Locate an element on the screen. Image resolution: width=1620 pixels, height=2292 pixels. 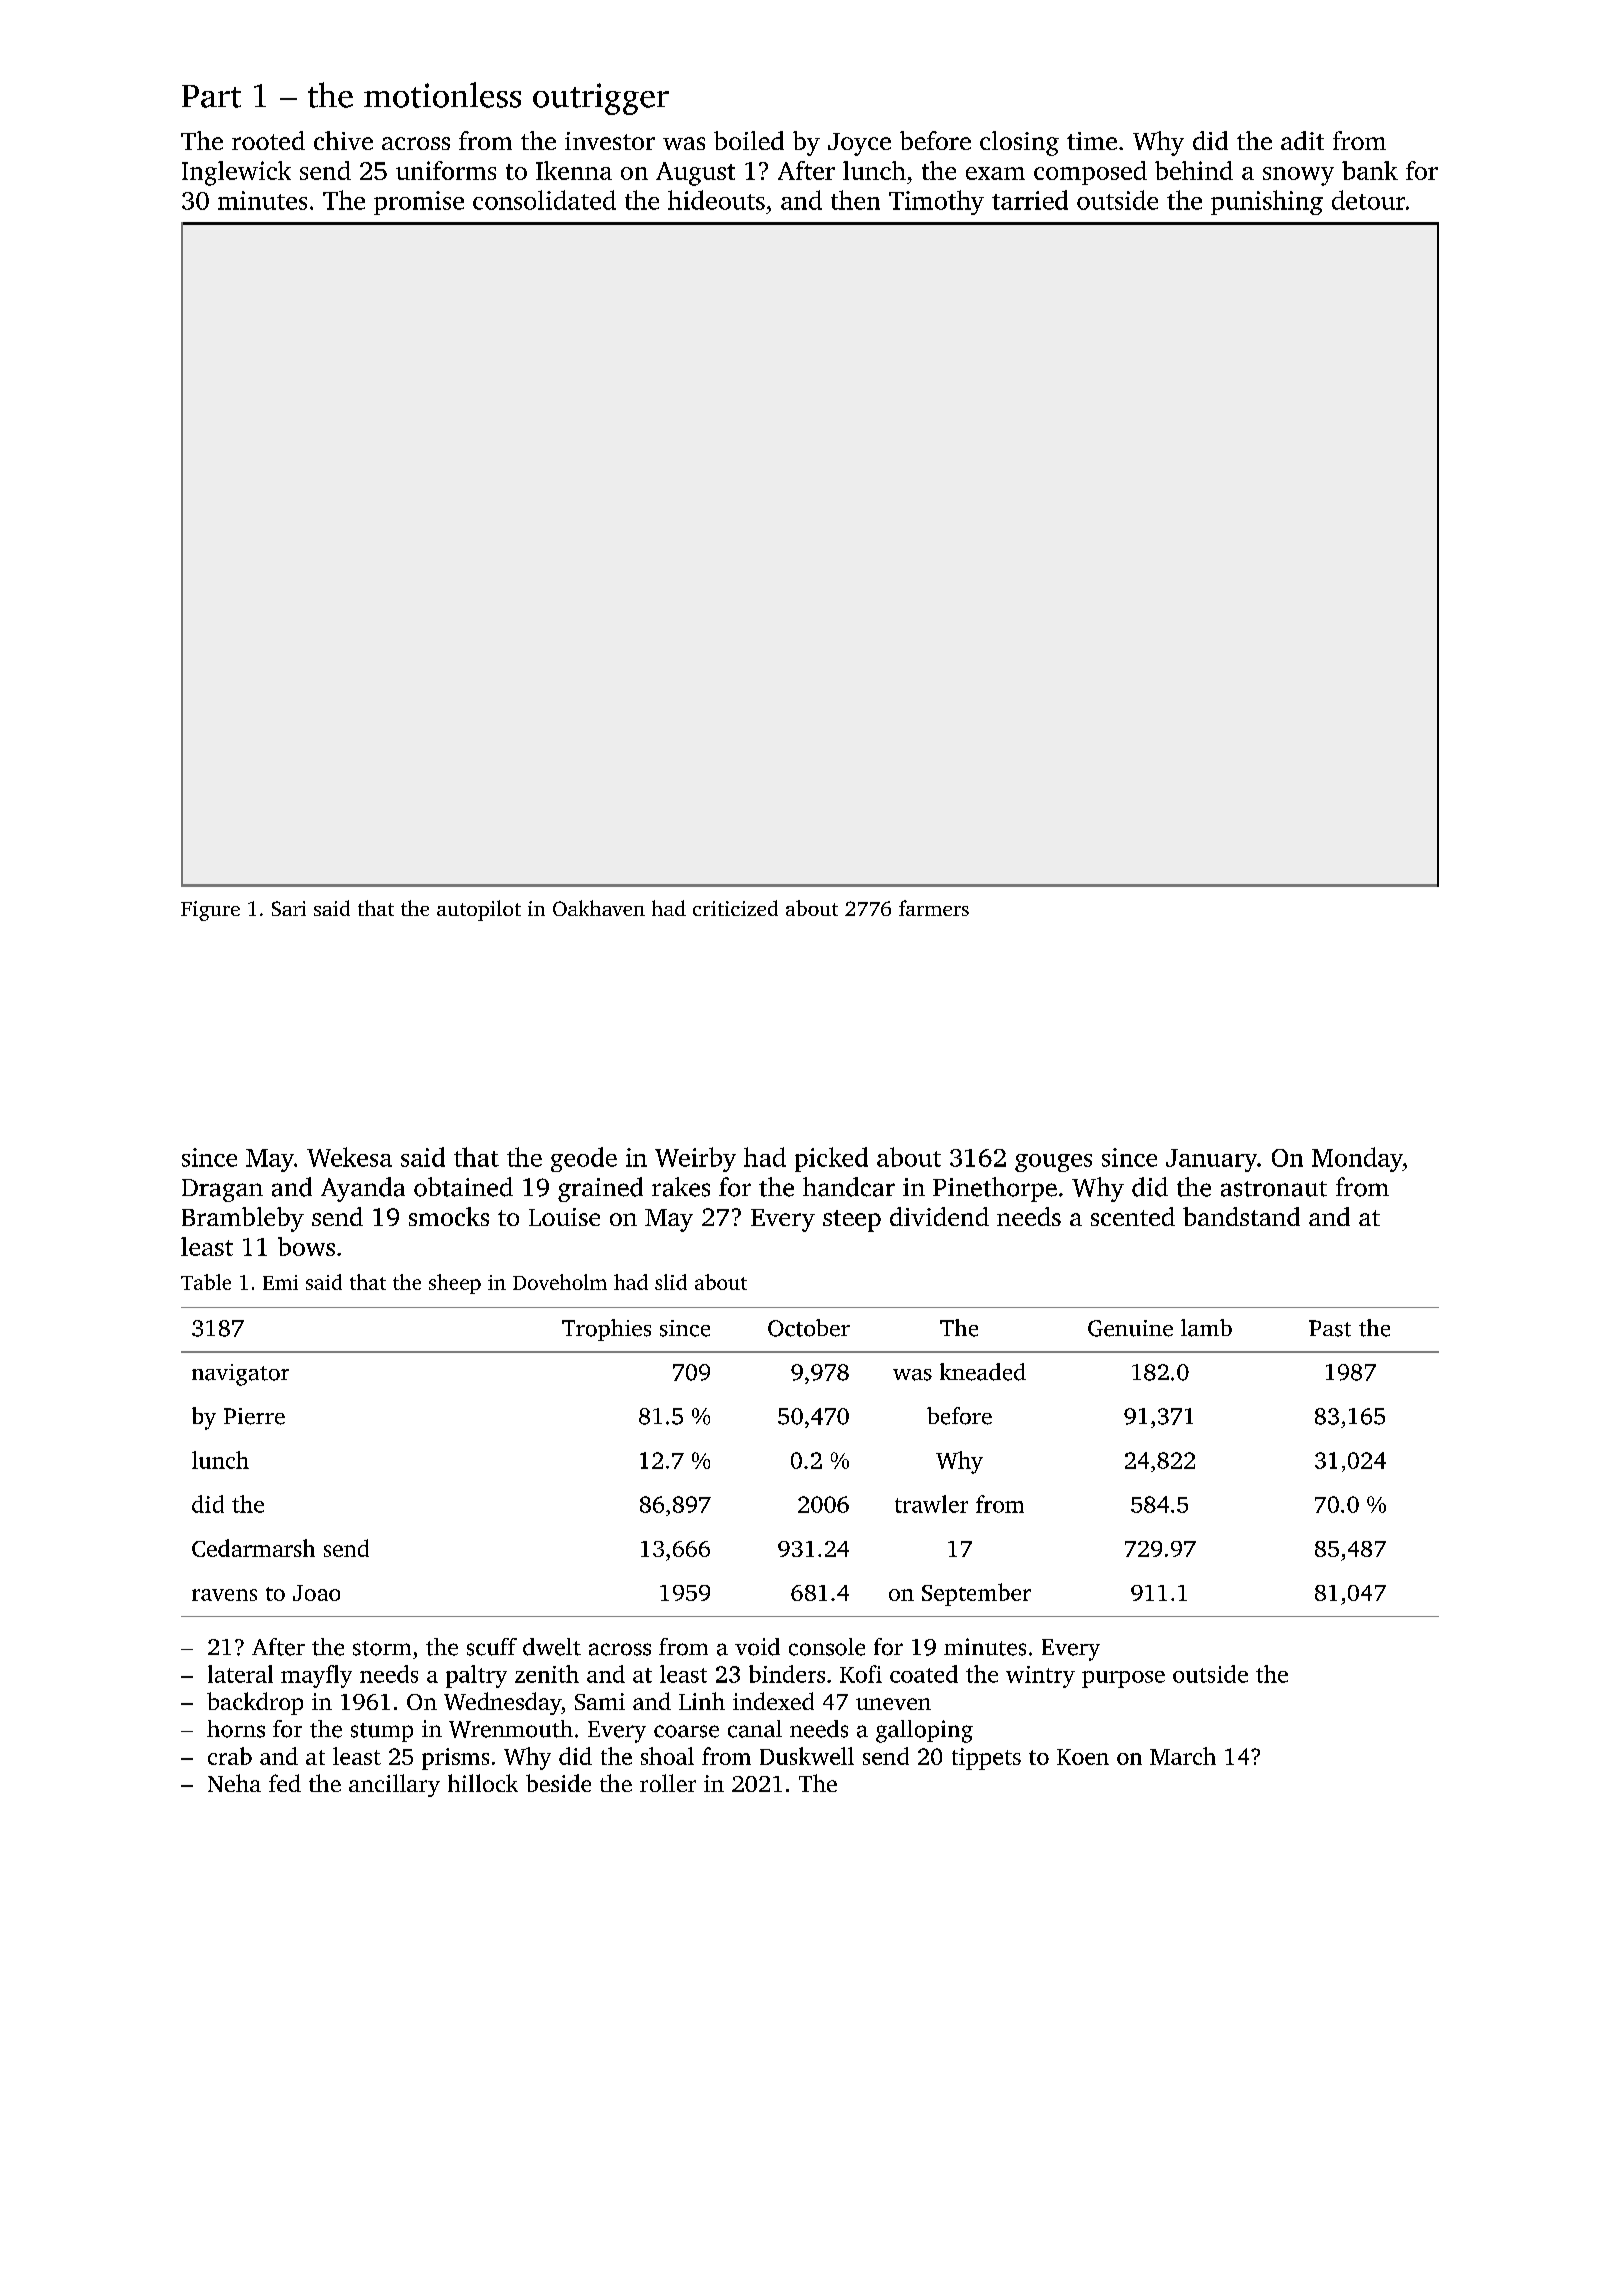
obtained is located at coordinates (463, 1187).
